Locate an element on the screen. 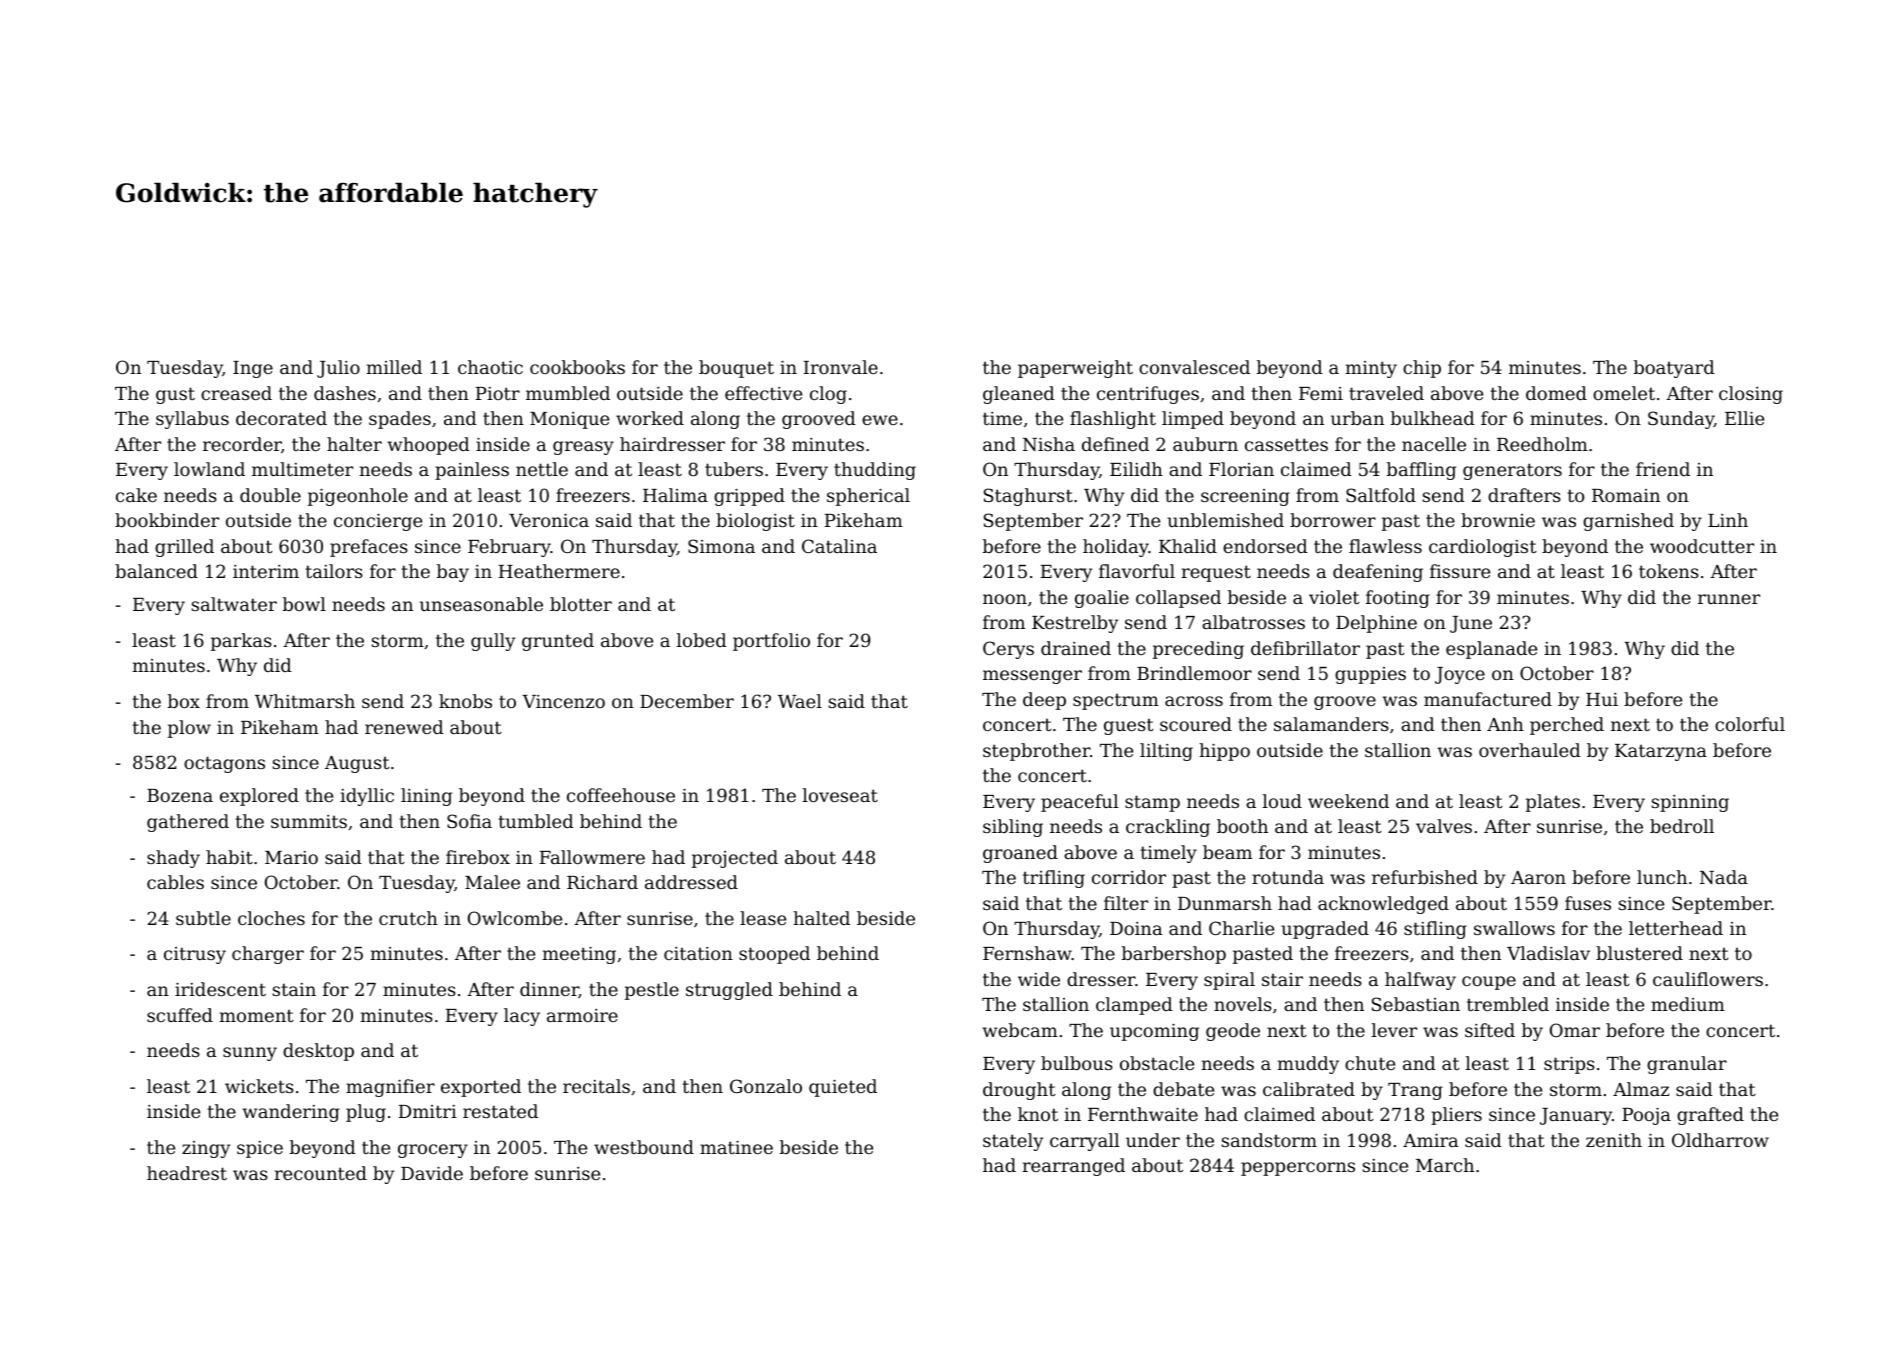  March is located at coordinates (1445, 1165).
